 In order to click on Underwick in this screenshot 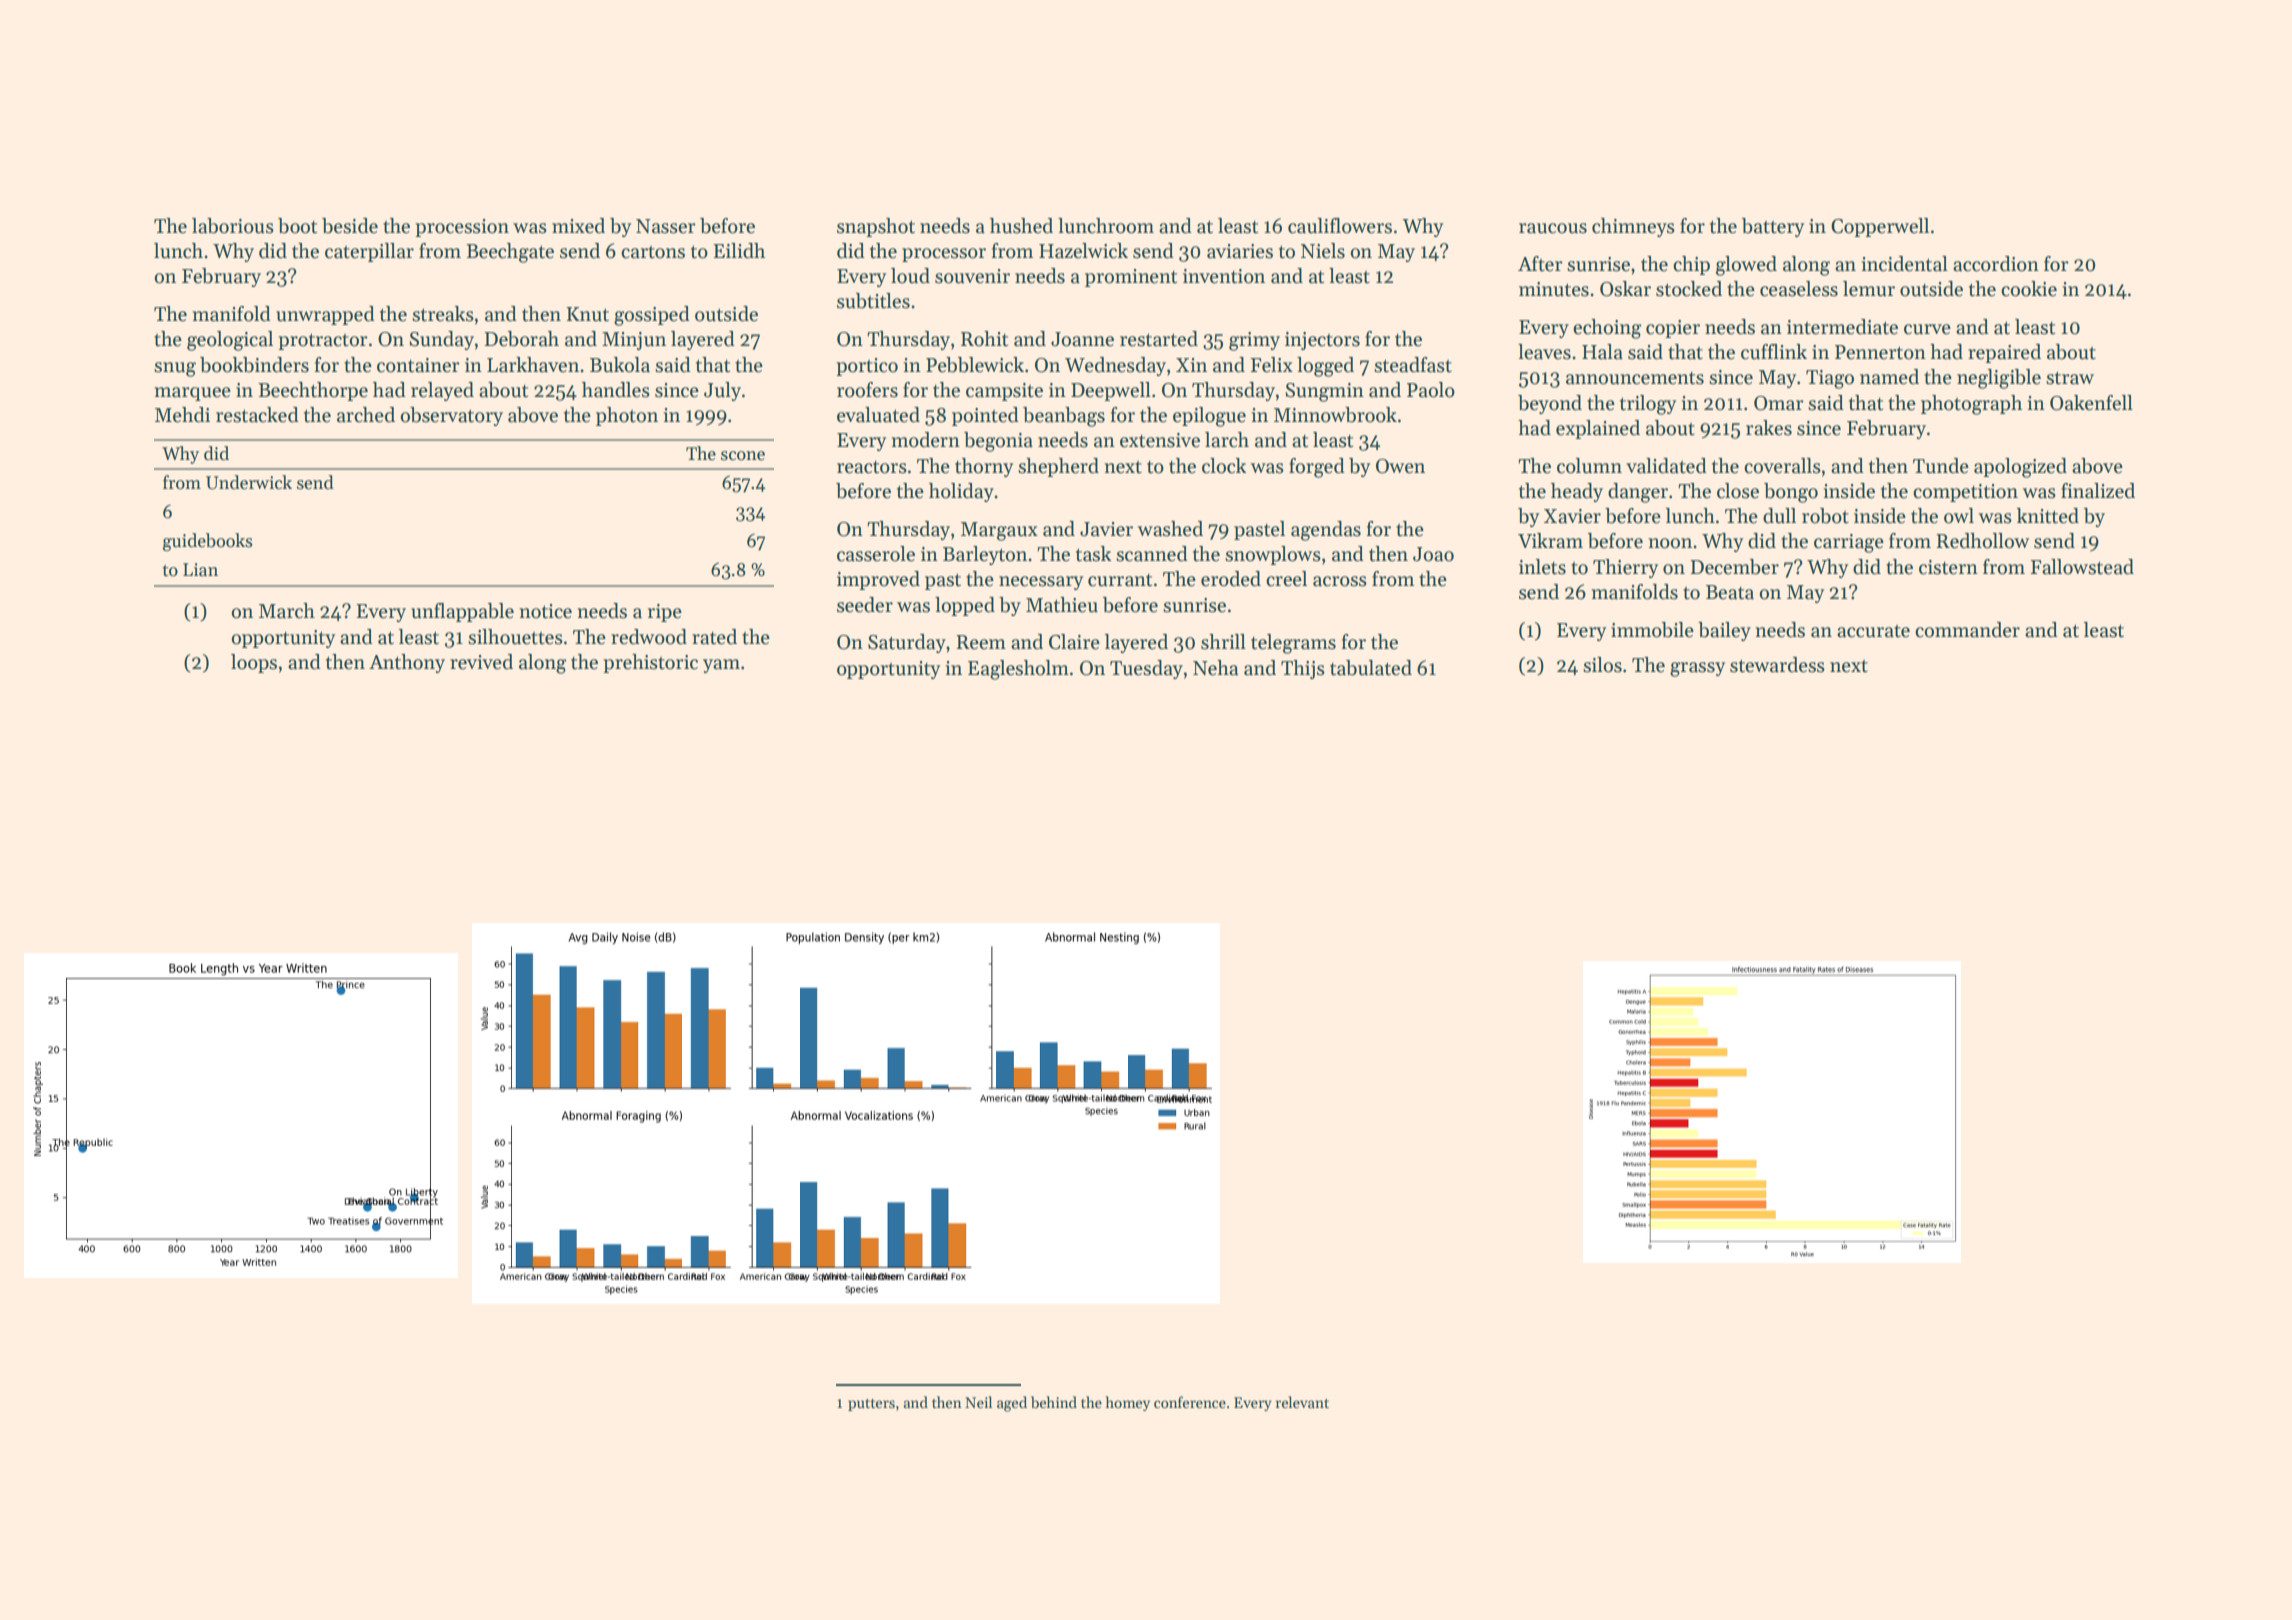, I will do `click(249, 482)`.
